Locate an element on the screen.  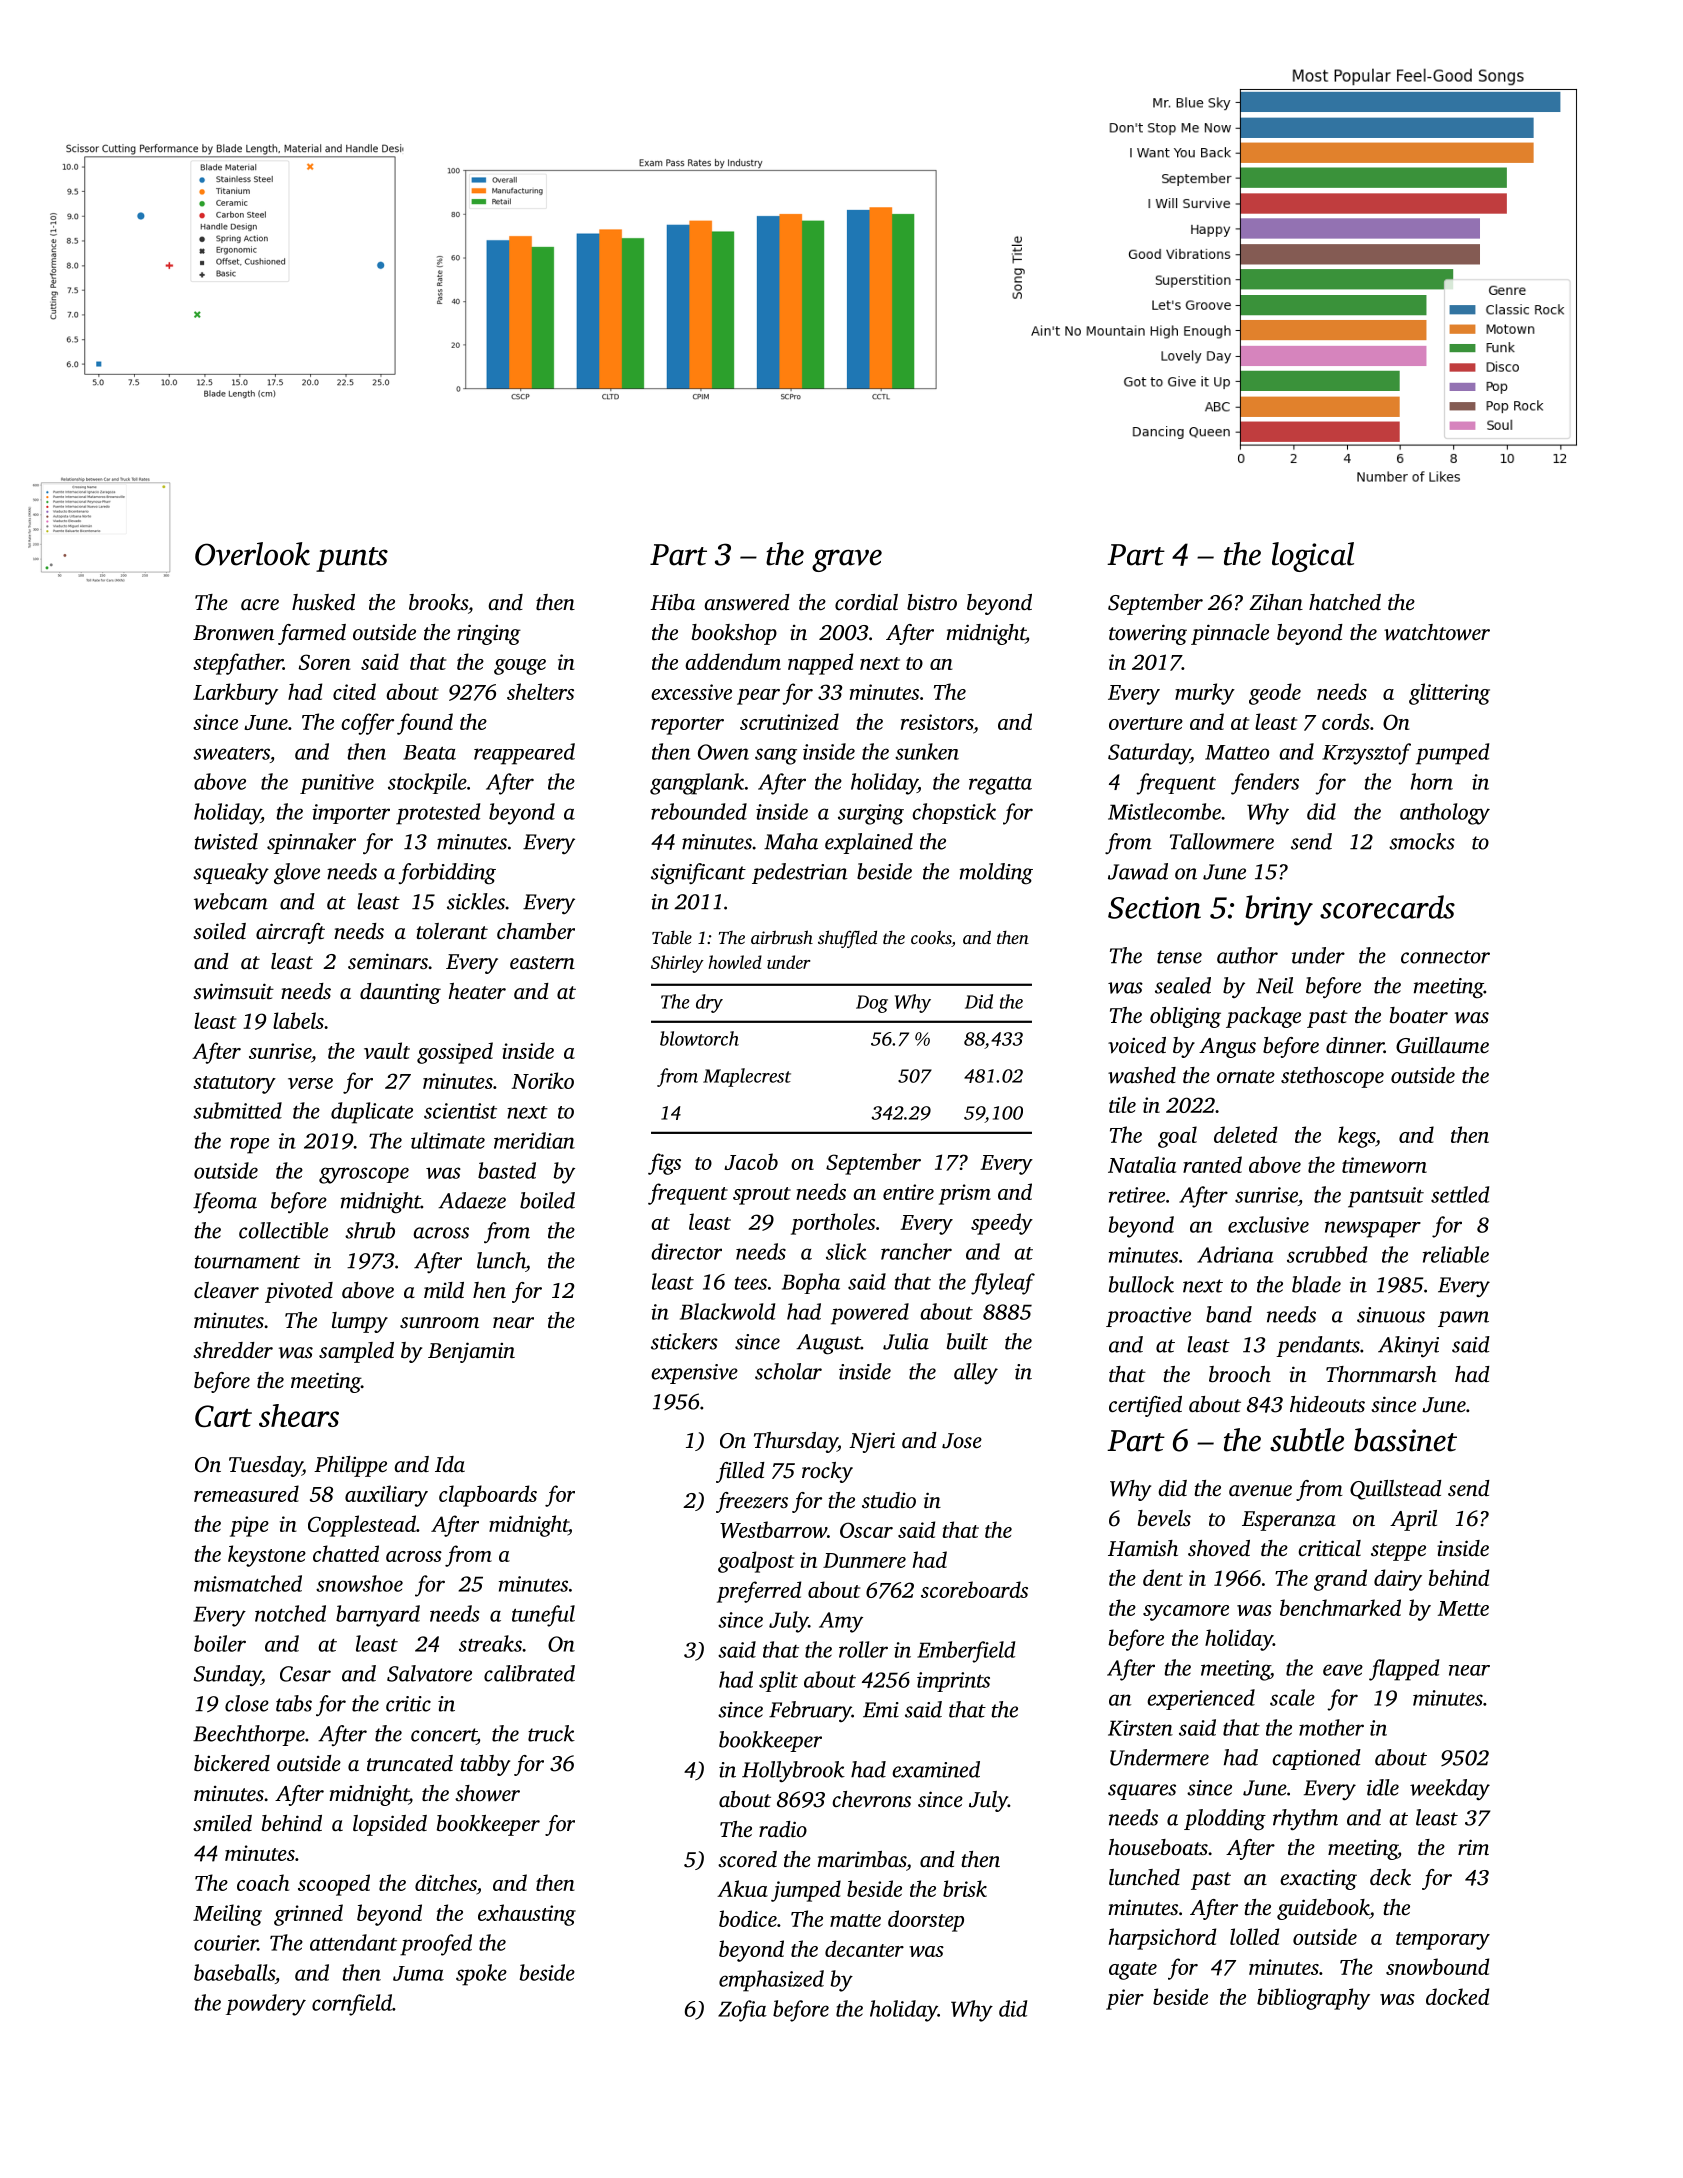
squares is located at coordinates (1142, 1792).
